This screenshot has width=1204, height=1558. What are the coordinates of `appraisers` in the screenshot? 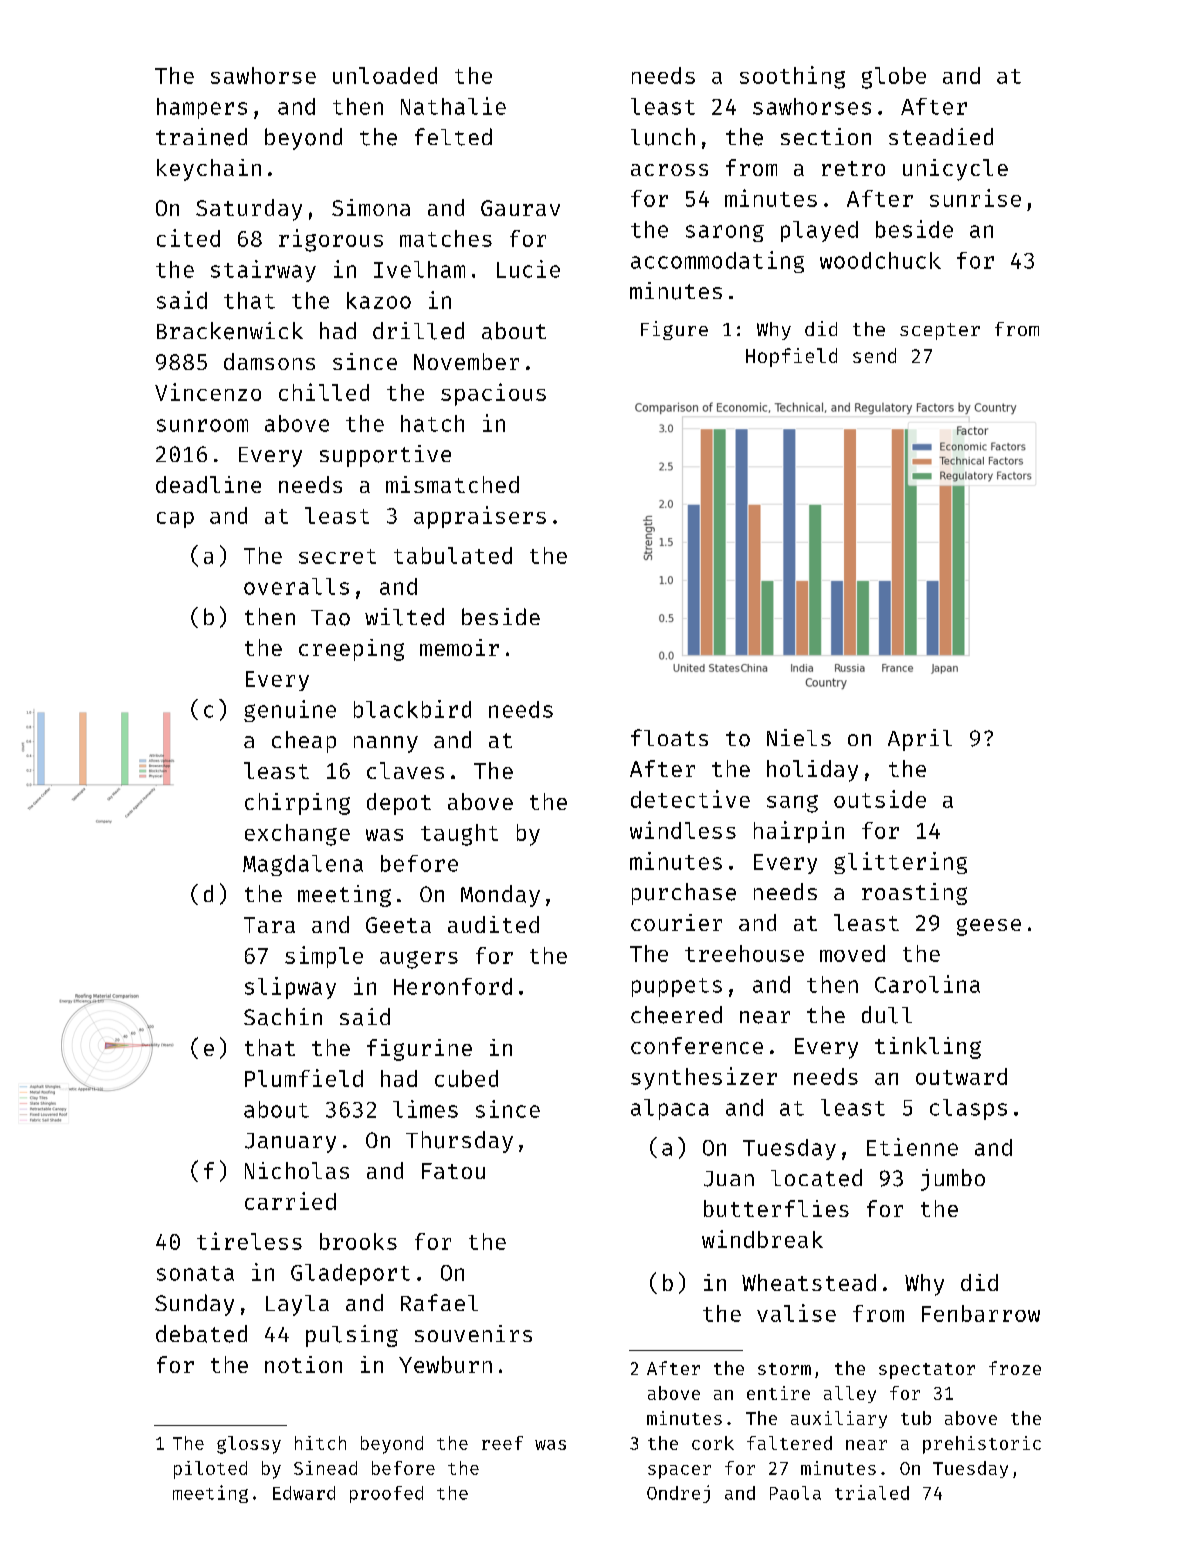 It's located at (480, 517).
